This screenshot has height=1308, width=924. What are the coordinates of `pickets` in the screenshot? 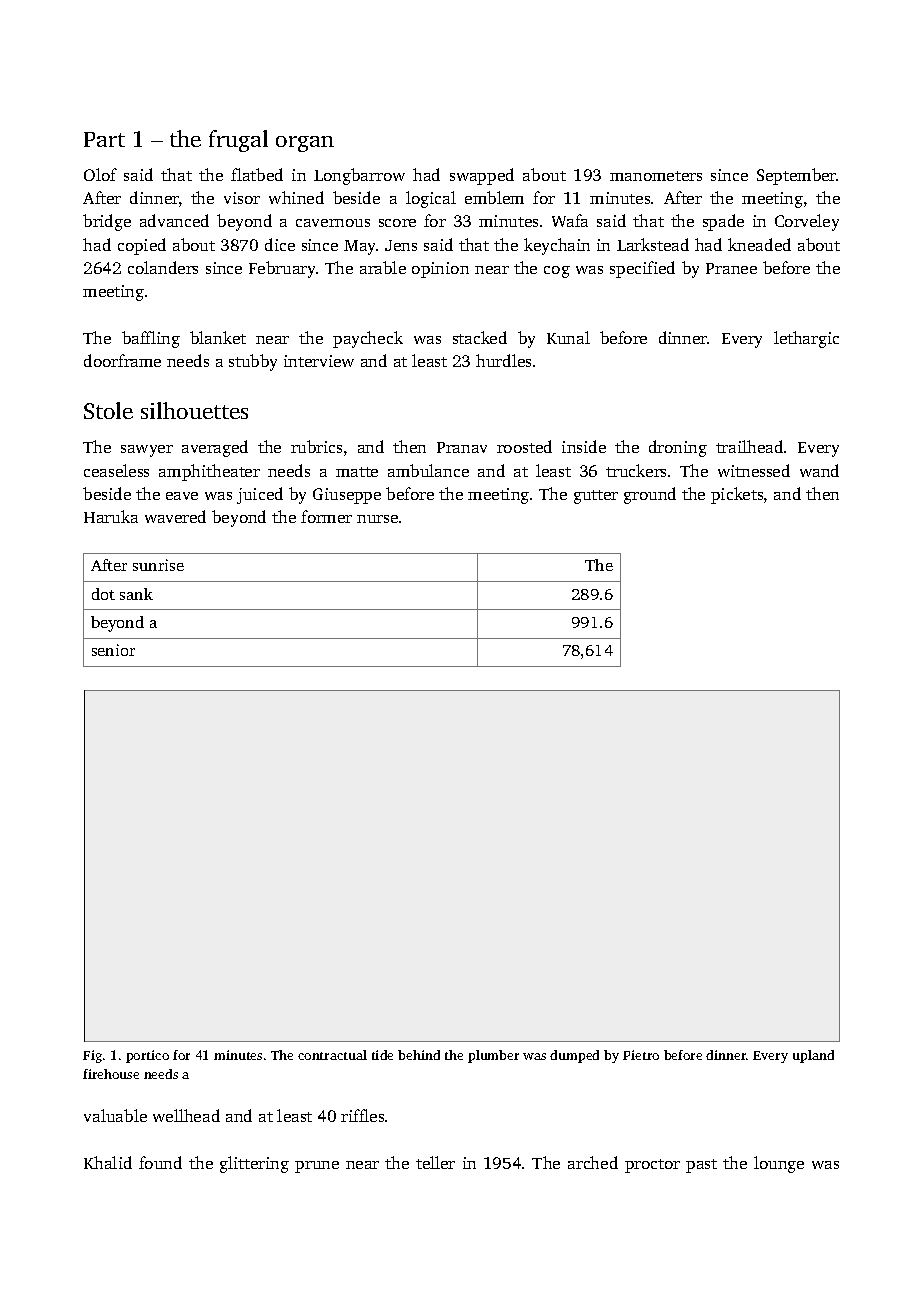 It's located at (737, 495).
